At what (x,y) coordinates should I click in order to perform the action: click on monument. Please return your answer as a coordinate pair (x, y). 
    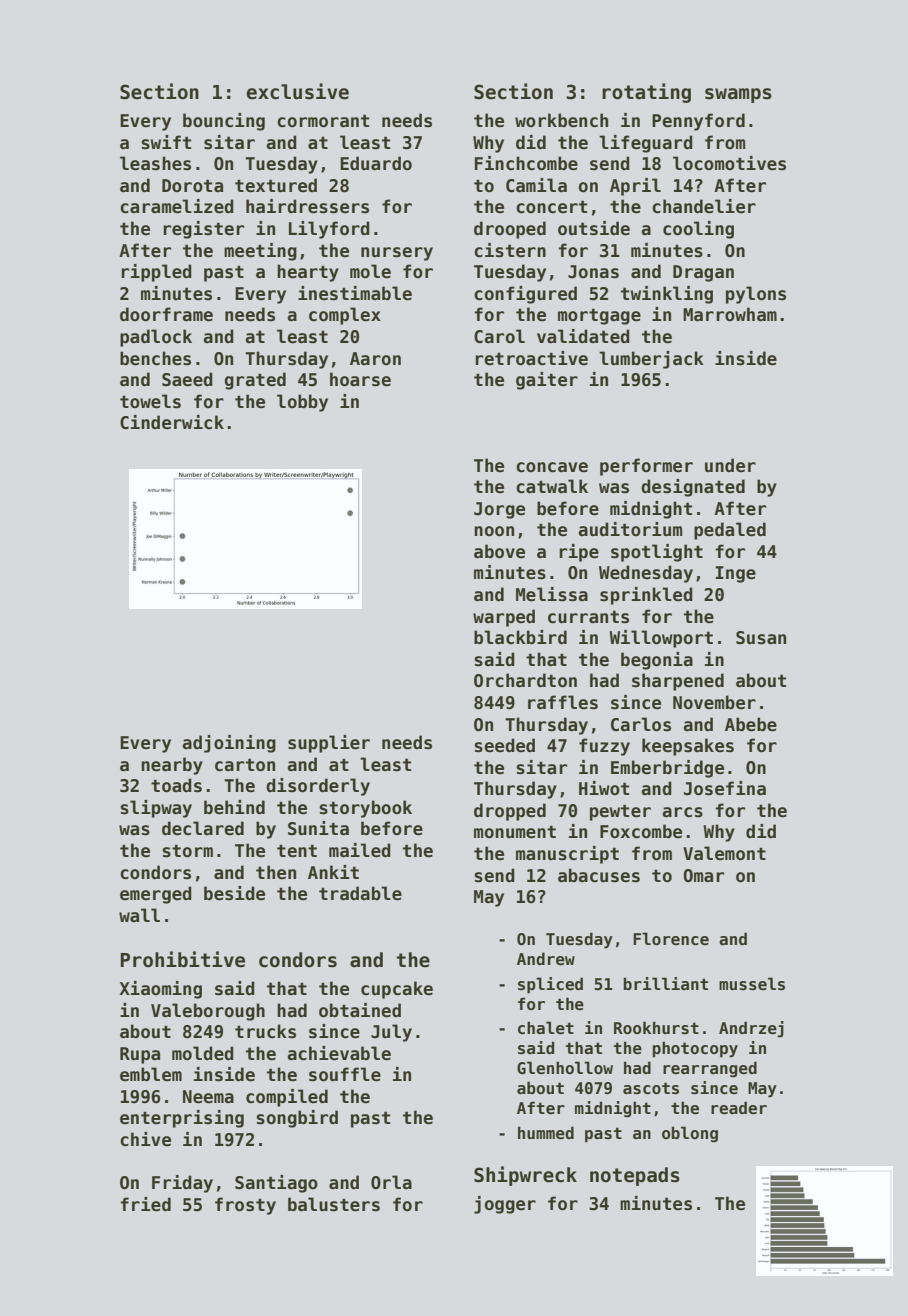
    Looking at the image, I should click on (515, 832).
